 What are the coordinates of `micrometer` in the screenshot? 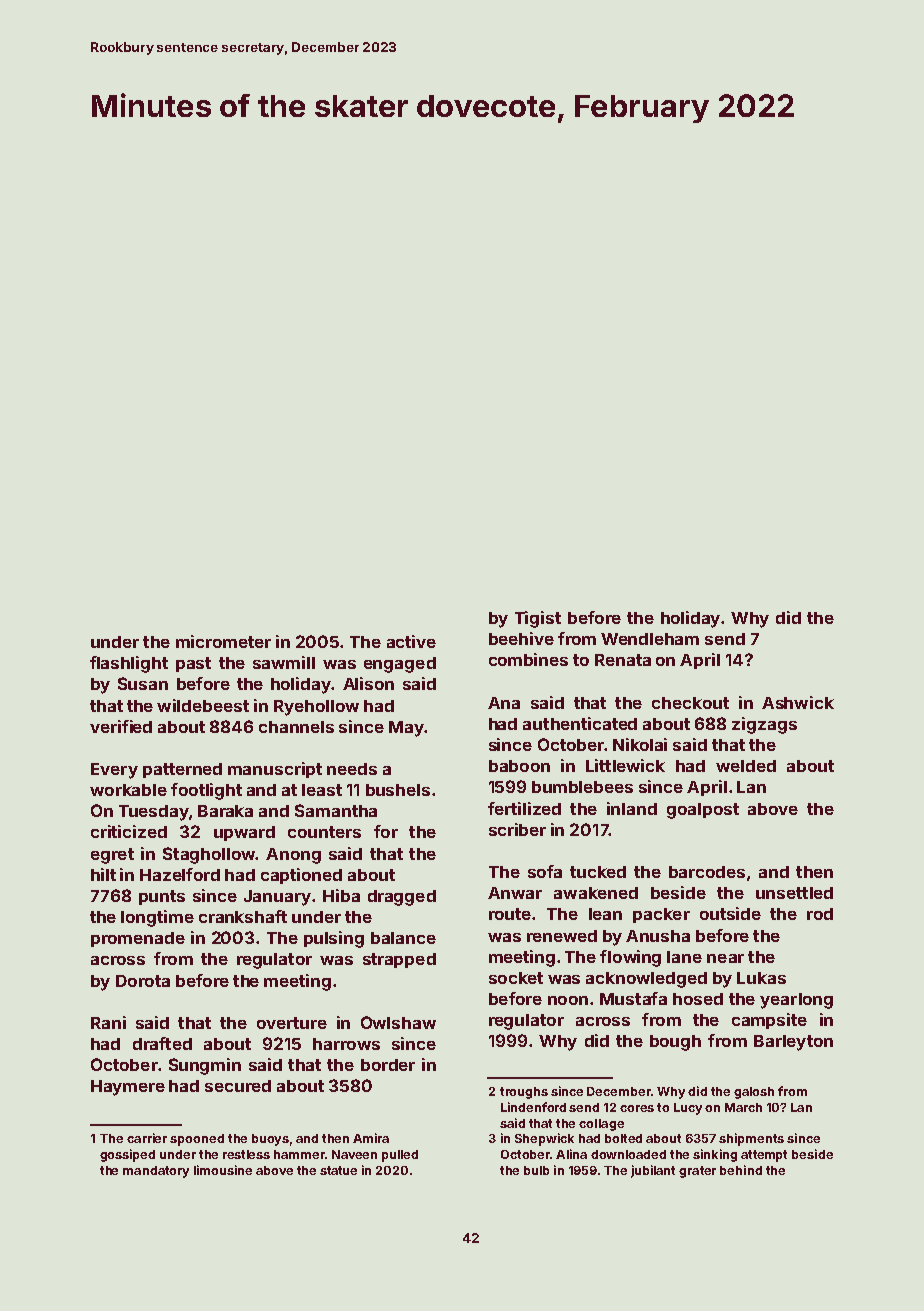 It's located at (223, 641).
